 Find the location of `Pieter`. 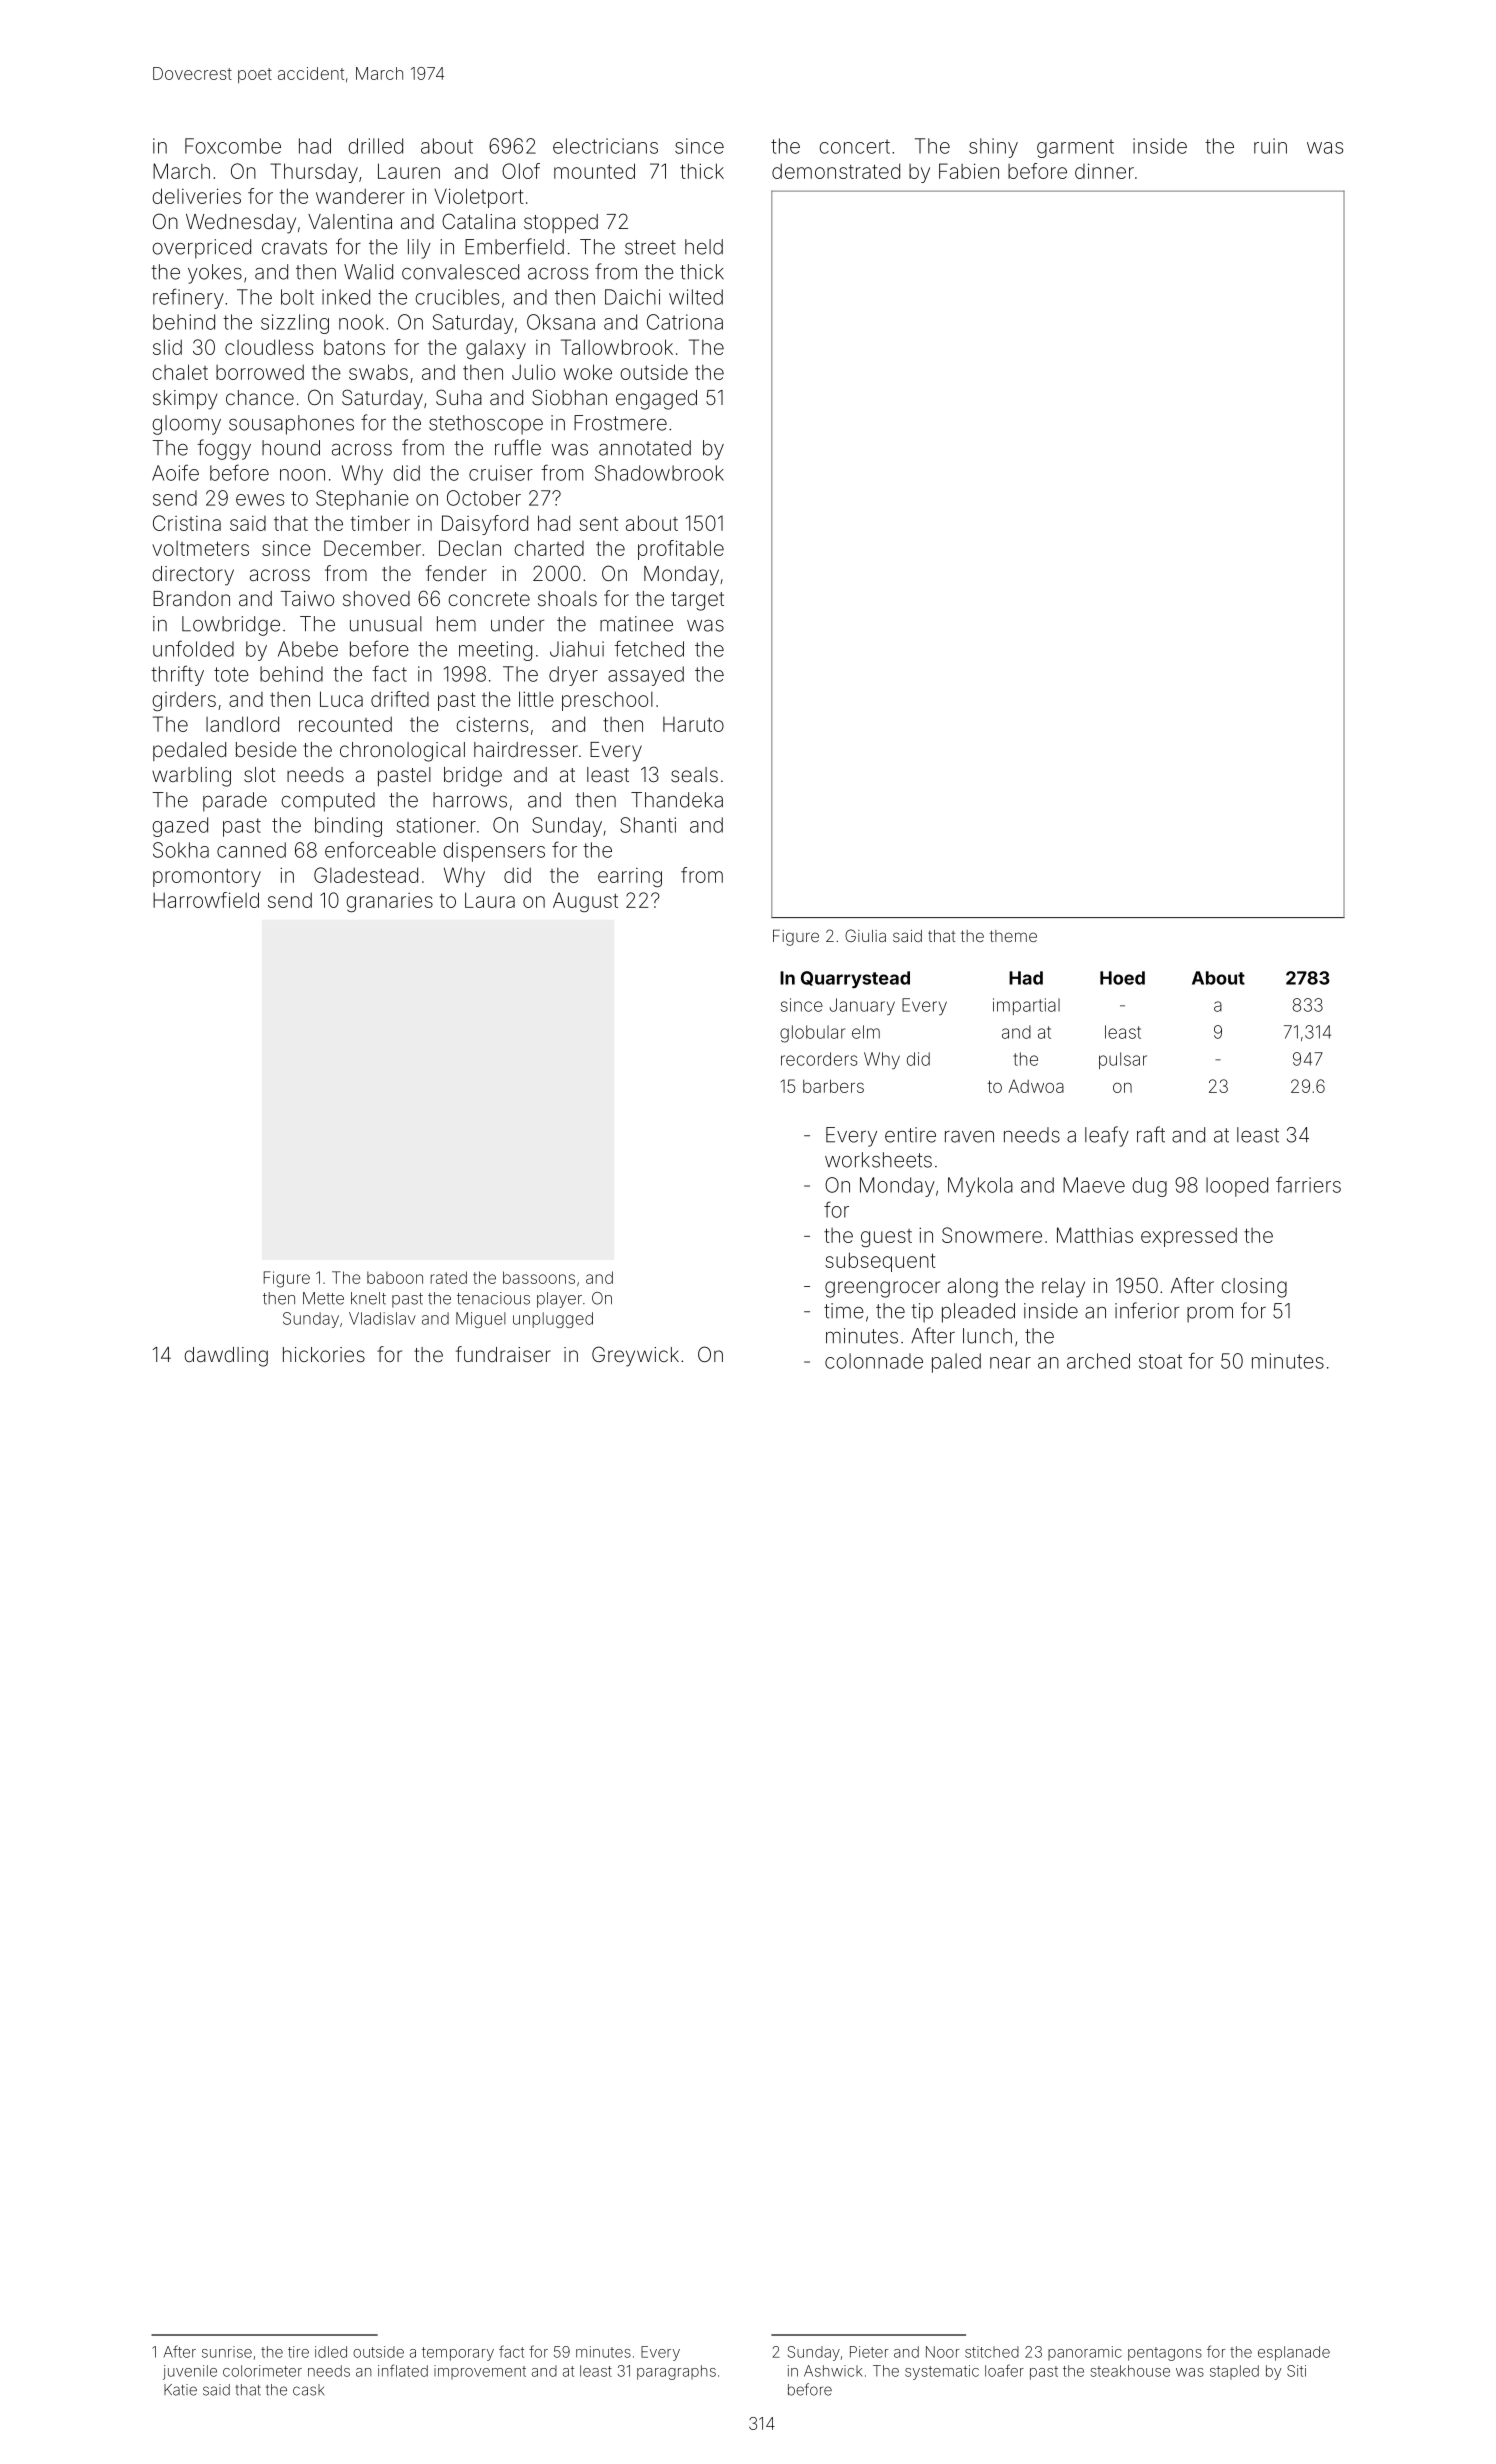

Pieter is located at coordinates (869, 2352).
